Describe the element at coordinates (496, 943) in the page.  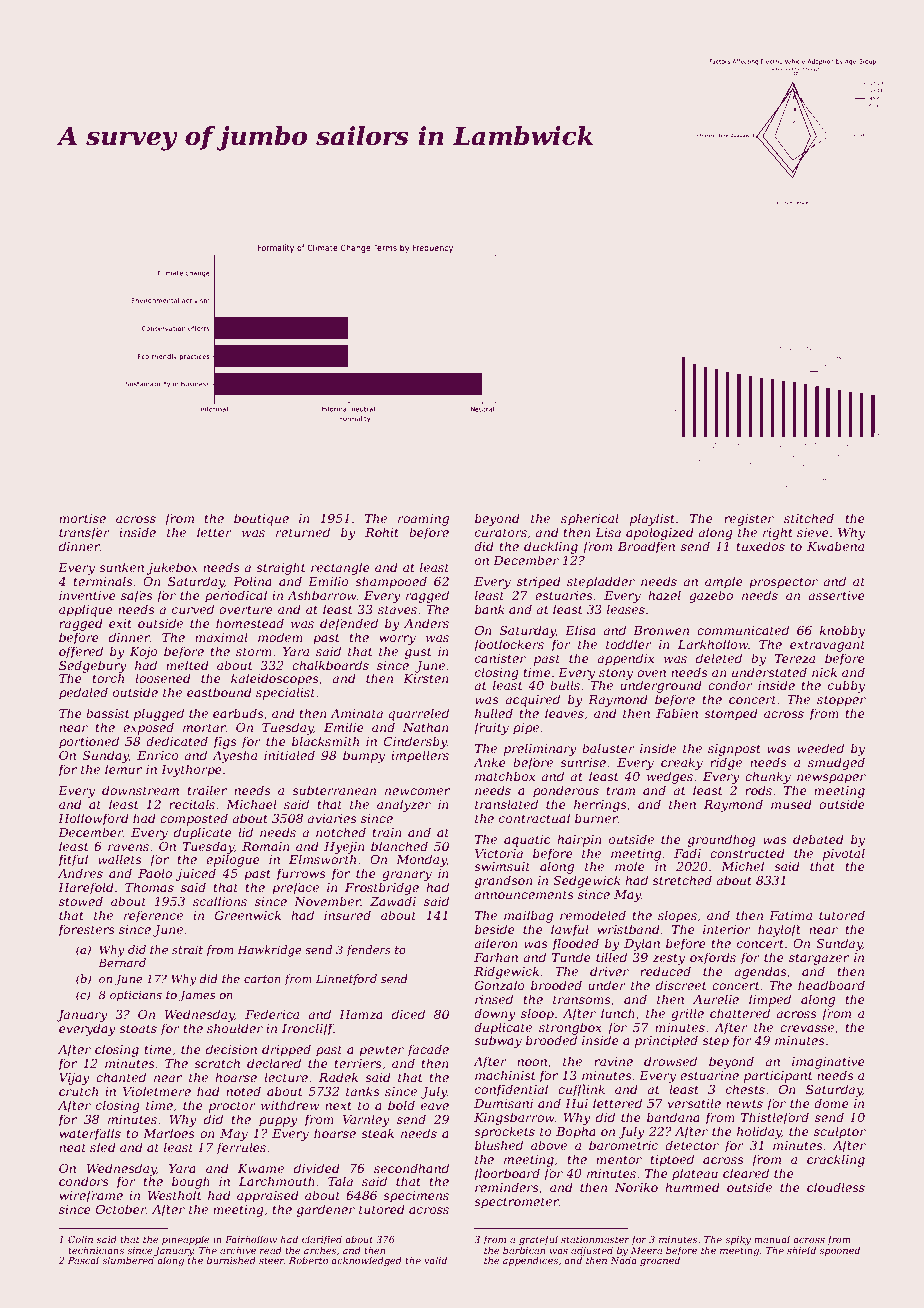
I see `aileron` at that location.
